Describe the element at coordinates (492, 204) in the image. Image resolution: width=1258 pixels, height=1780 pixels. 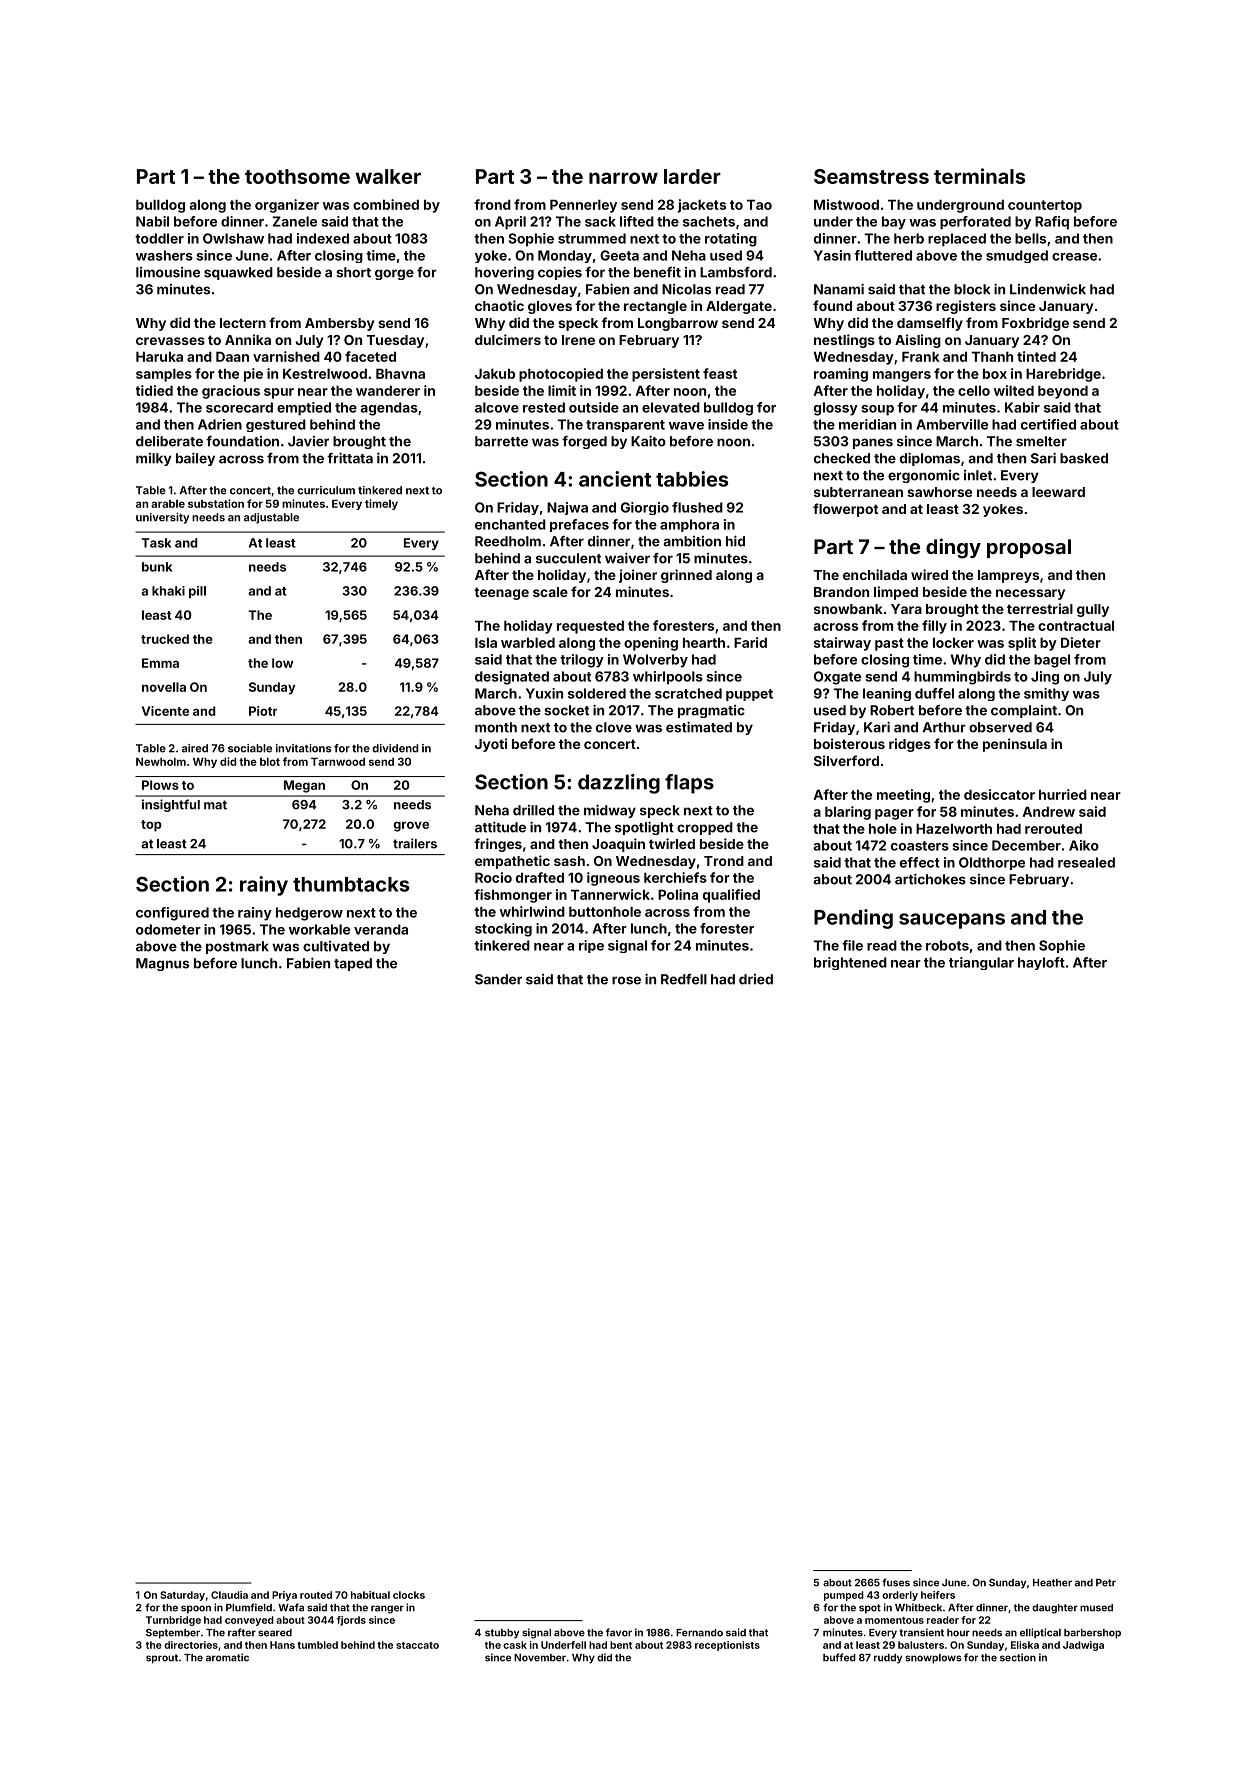
I see `frond` at that location.
